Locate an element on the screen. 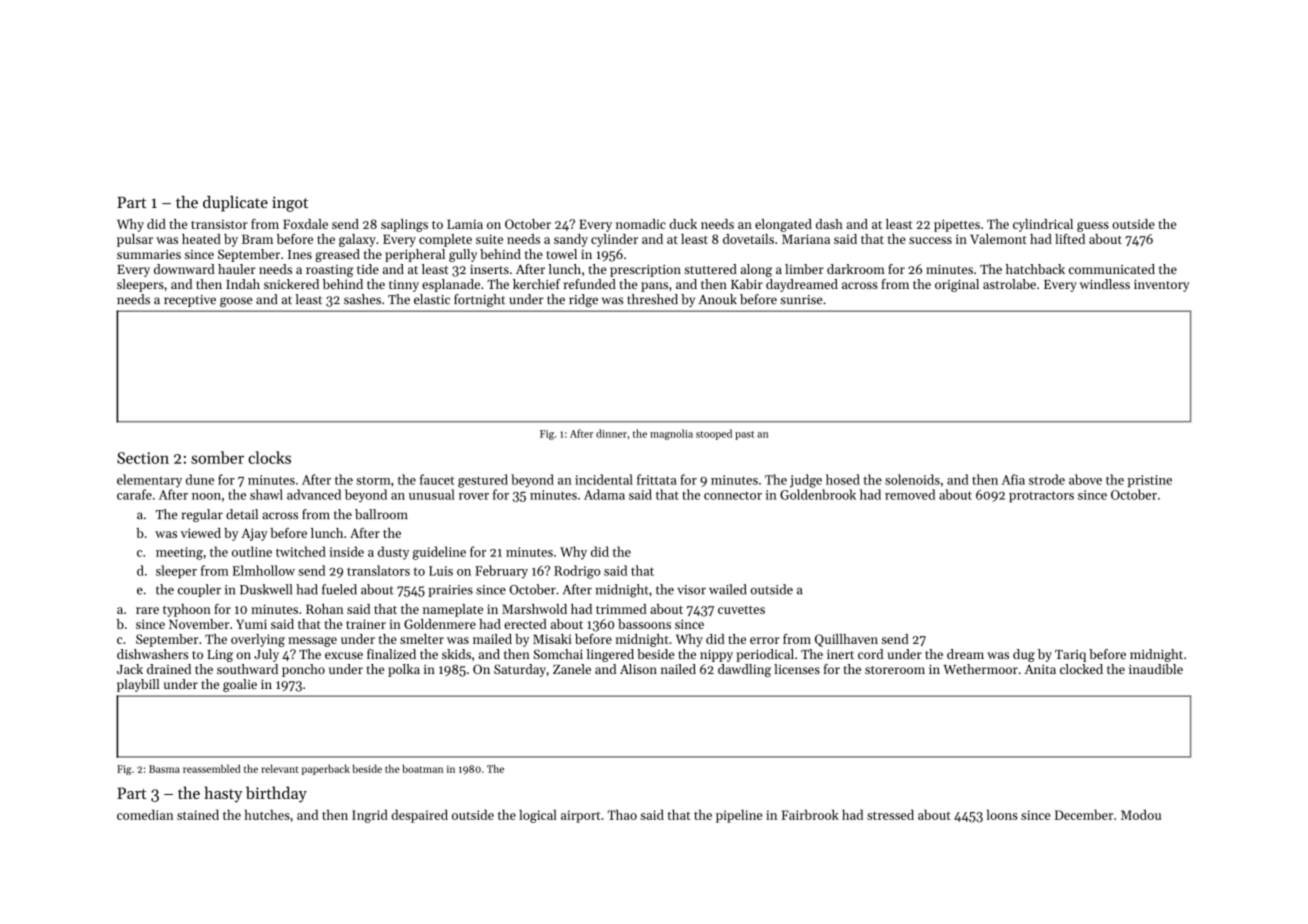 Image resolution: width=1308 pixels, height=924 pixels. cylindrical is located at coordinates (1043, 225).
